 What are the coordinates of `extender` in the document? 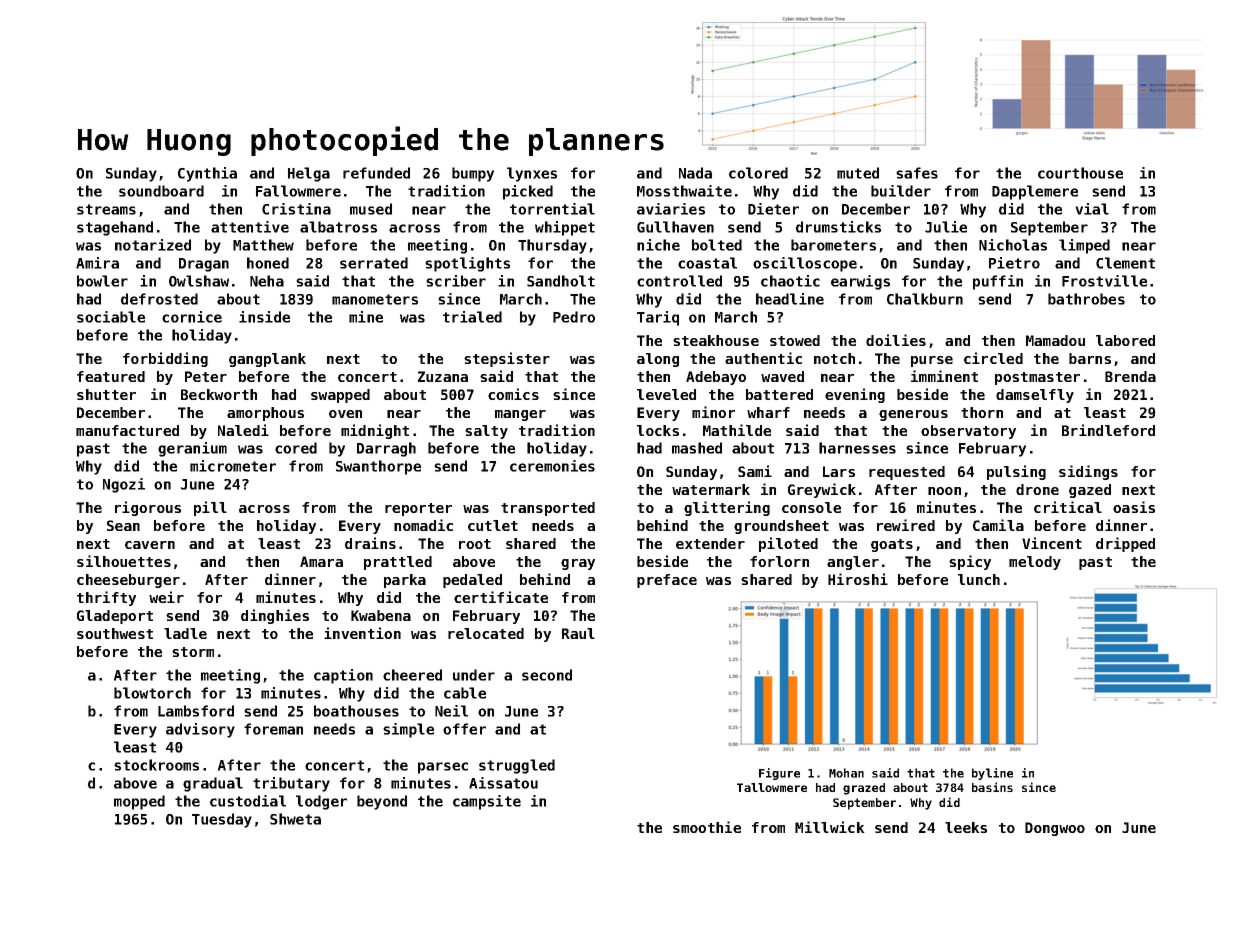 It's located at (710, 543).
